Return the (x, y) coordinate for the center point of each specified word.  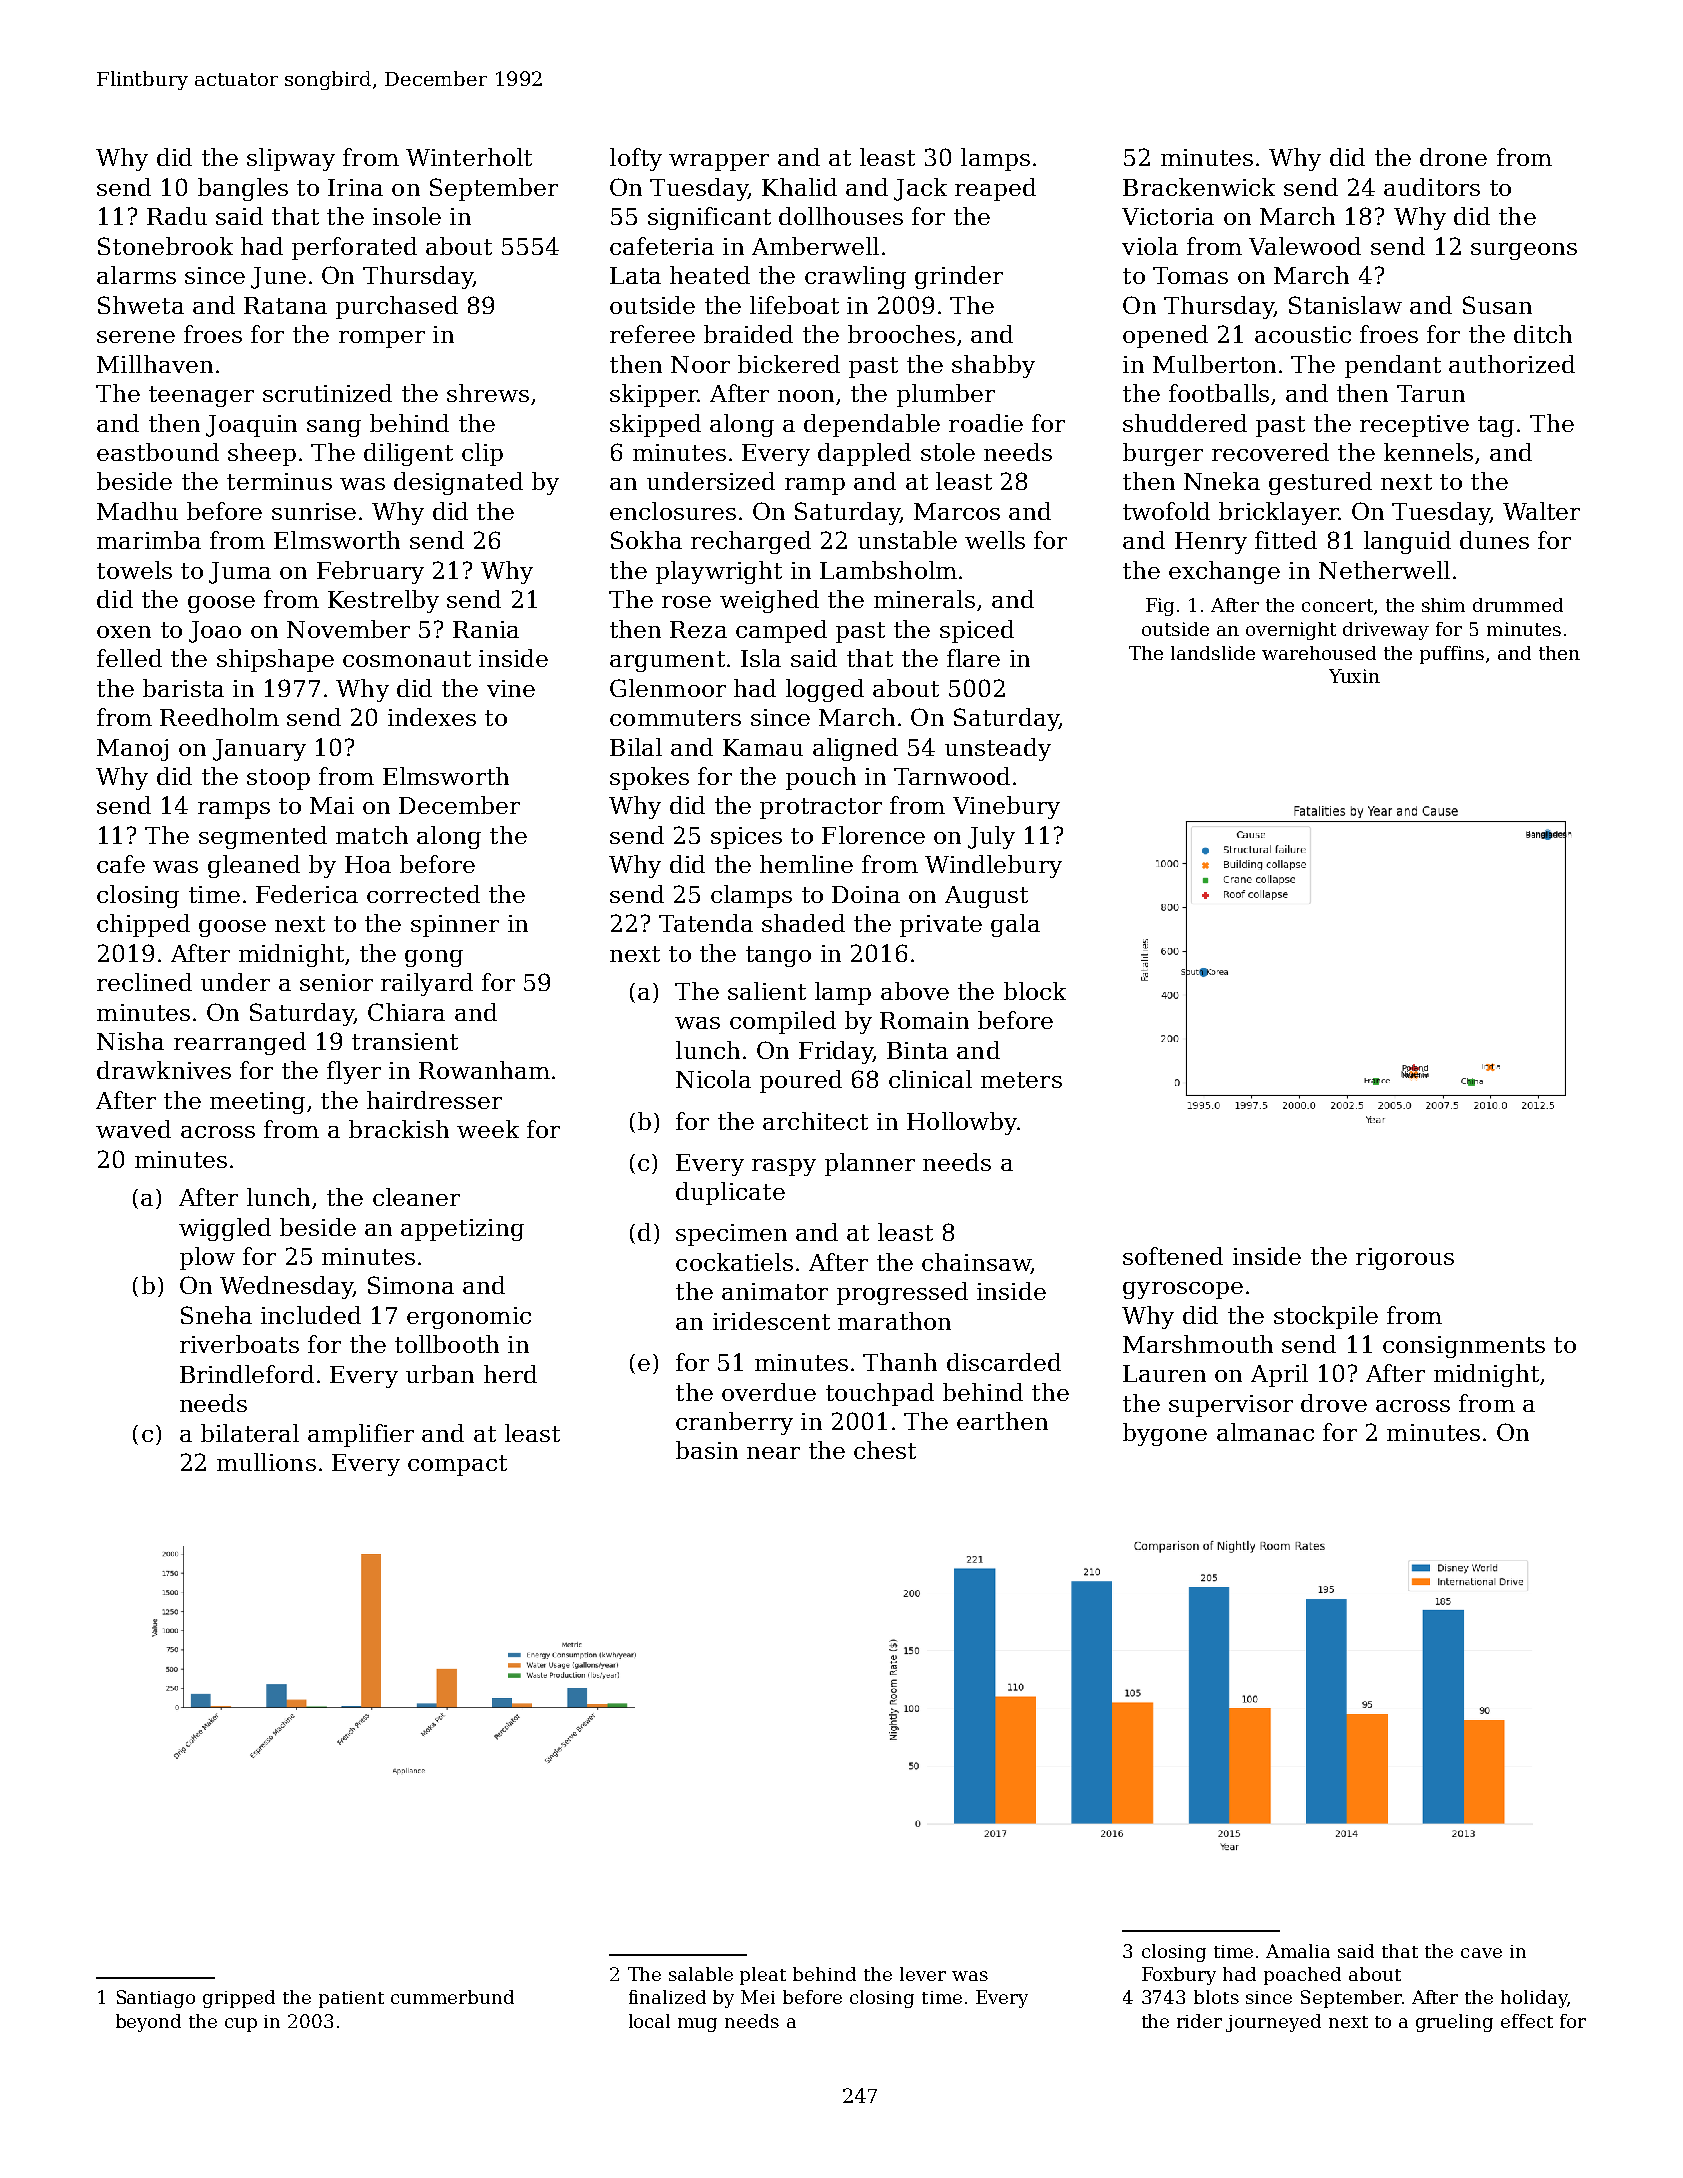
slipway (291, 159)
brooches (901, 334)
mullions (266, 1462)
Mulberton (1214, 364)
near (773, 1453)
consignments (1464, 1347)
